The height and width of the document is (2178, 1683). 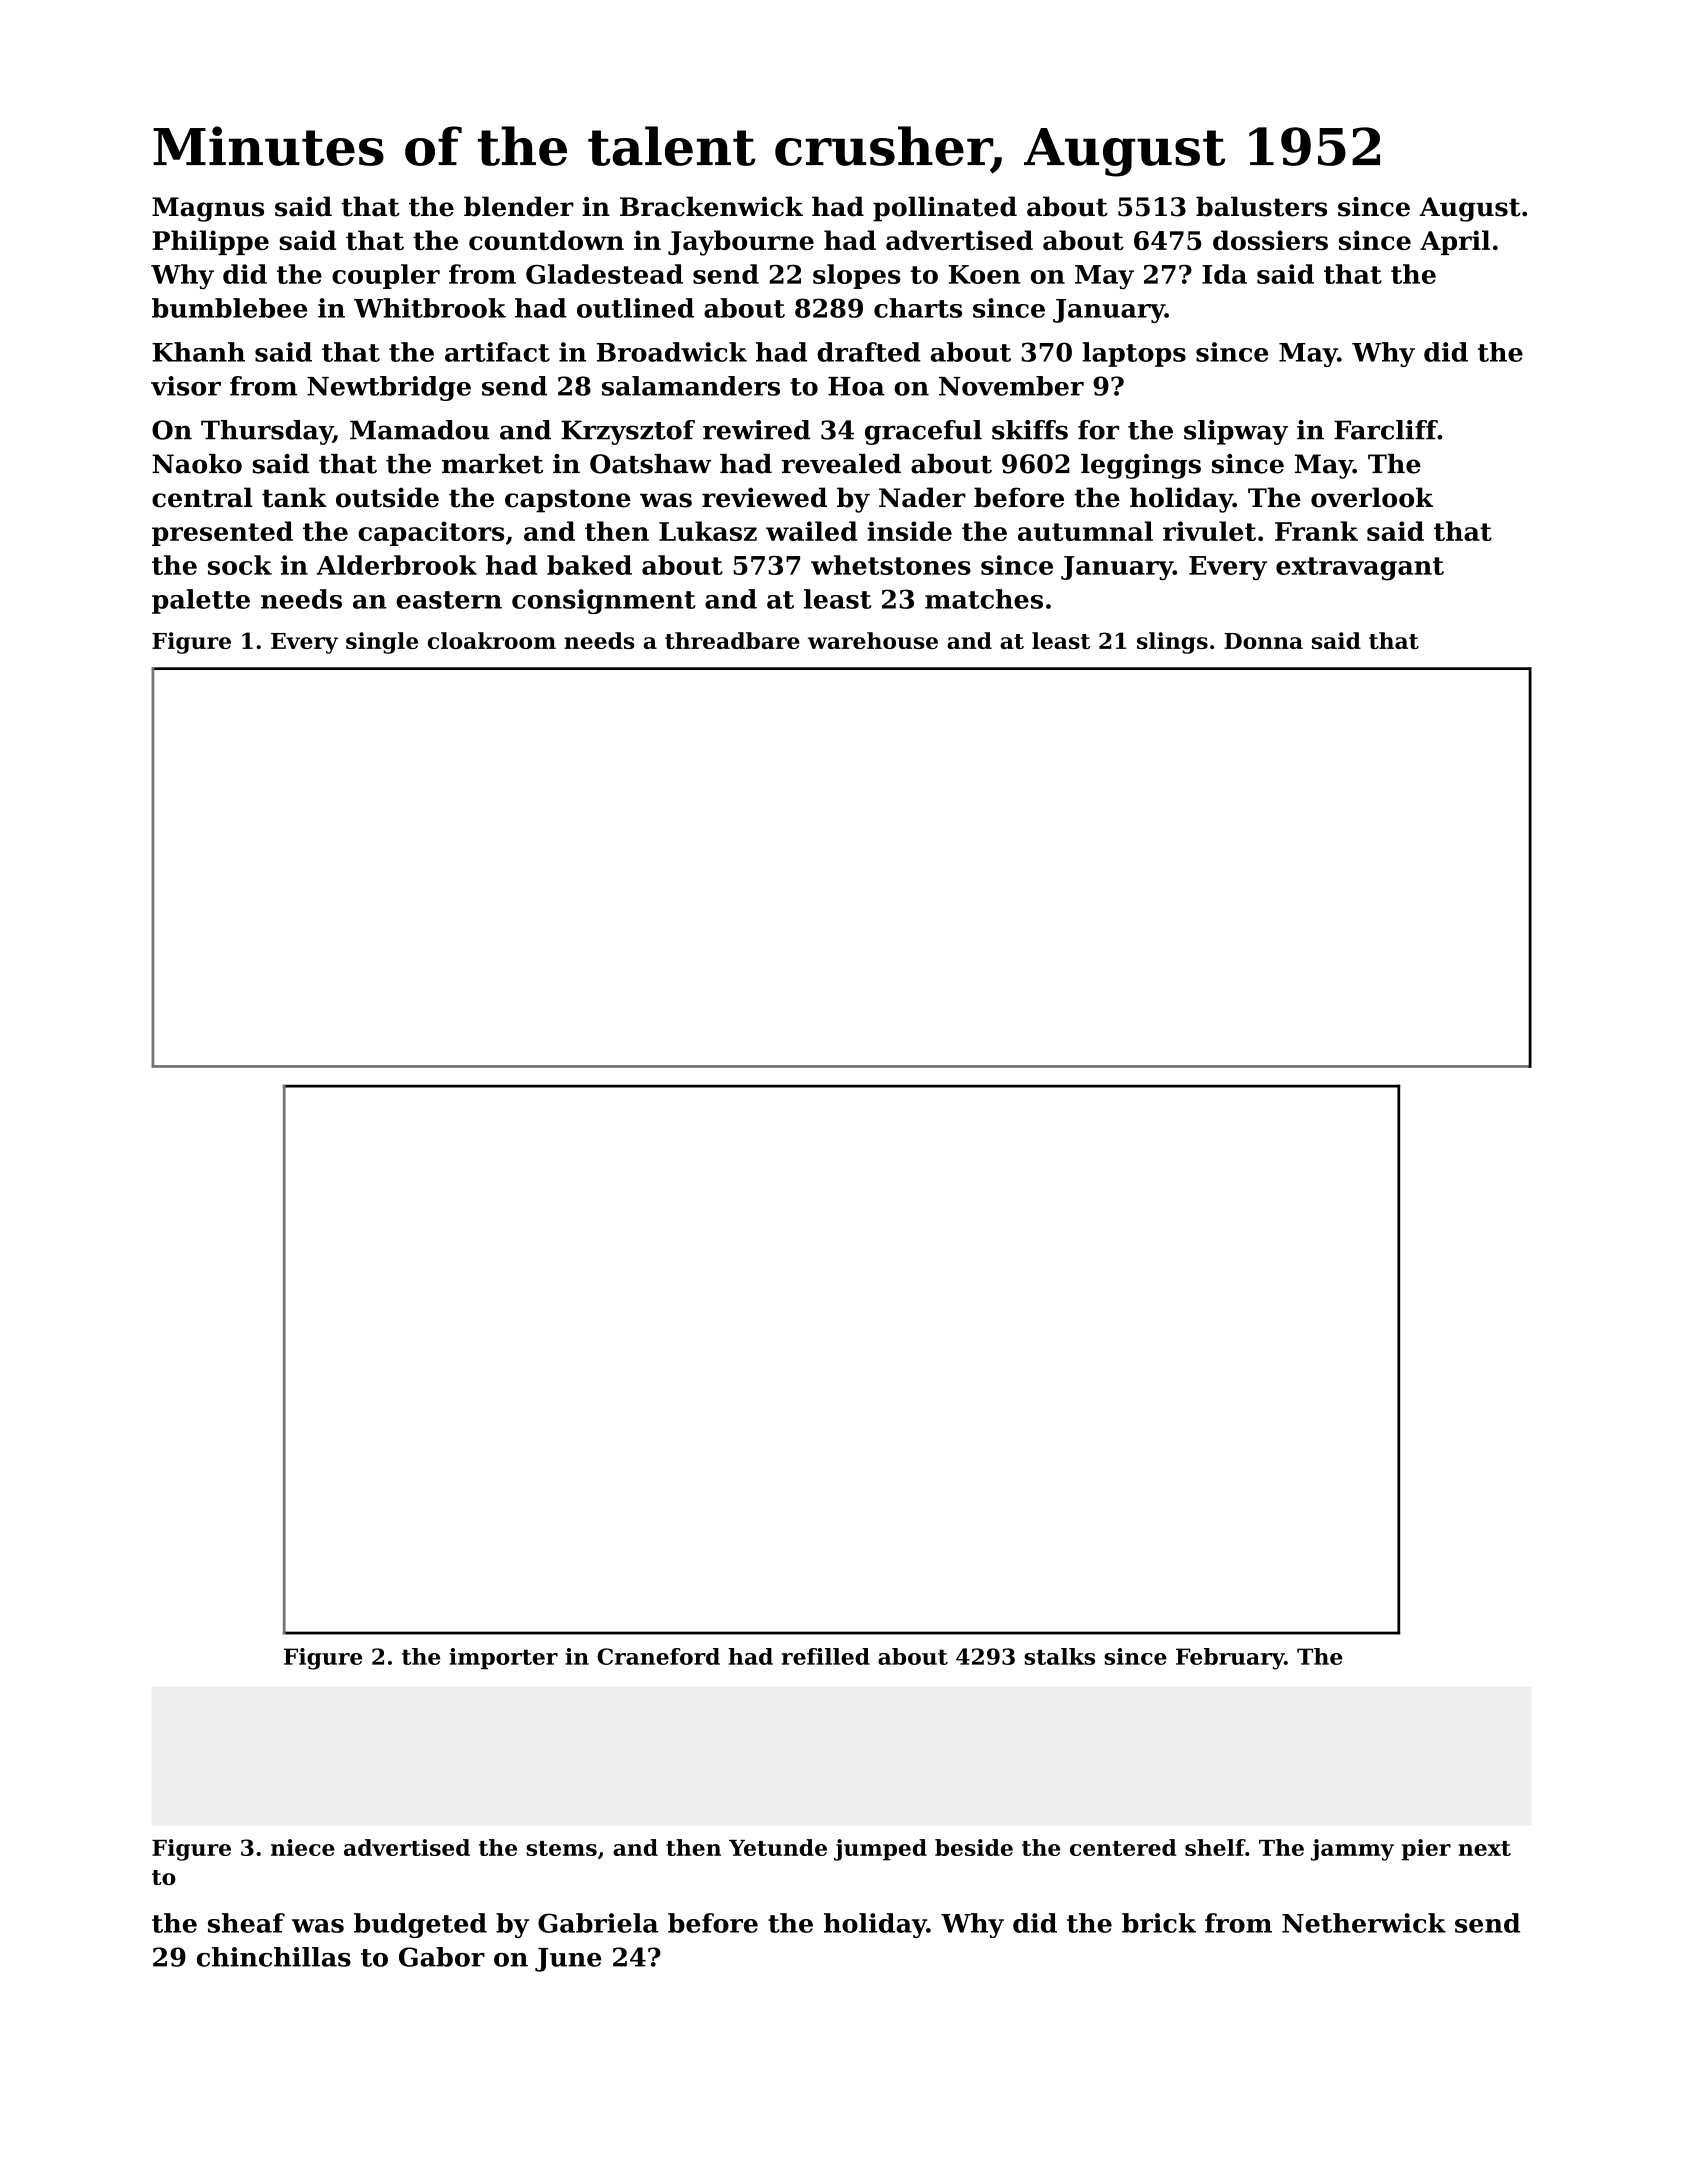 What do you see at coordinates (303, 1847) in the document?
I see `niece` at bounding box center [303, 1847].
